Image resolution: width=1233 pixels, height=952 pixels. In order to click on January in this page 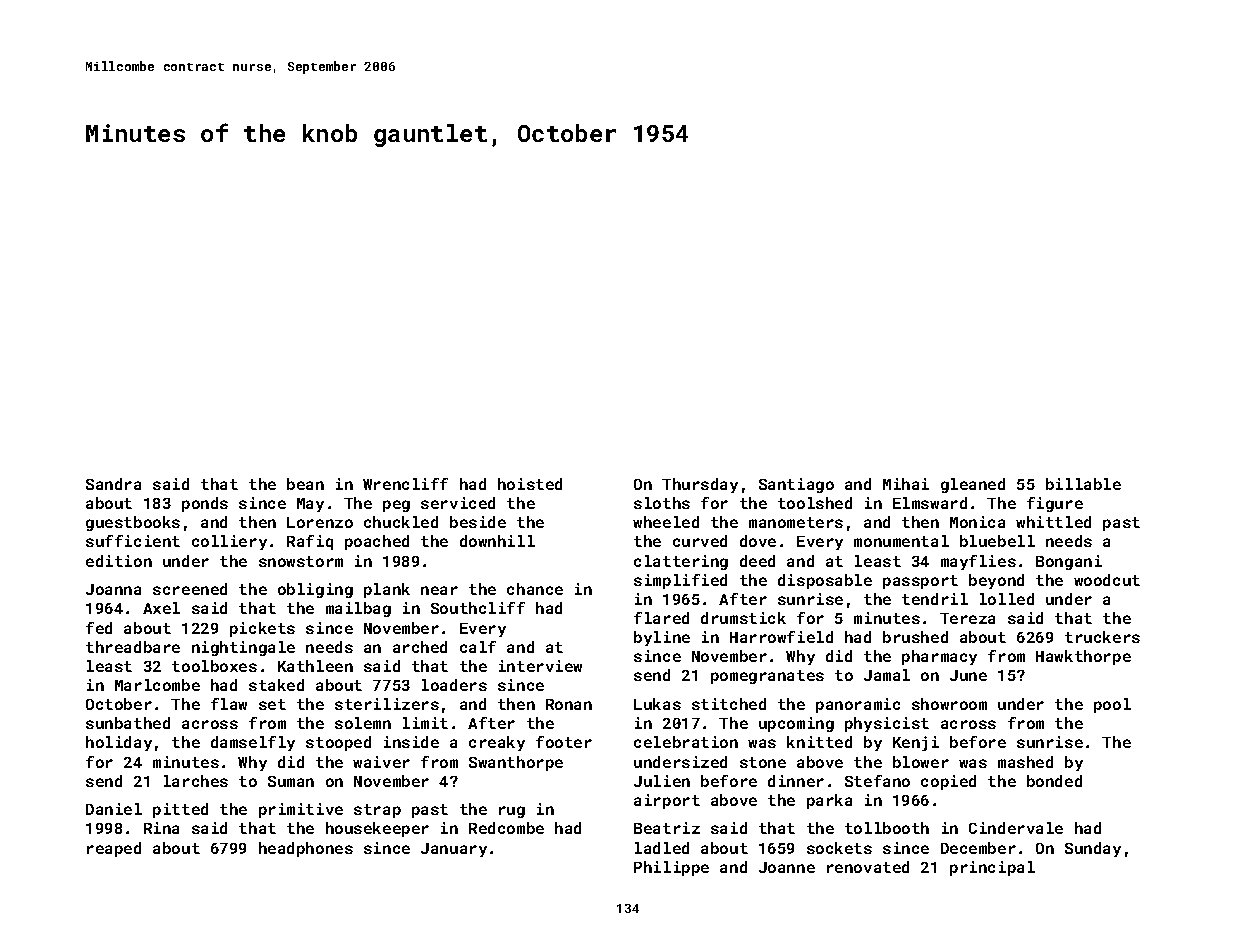, I will do `click(454, 850)`.
